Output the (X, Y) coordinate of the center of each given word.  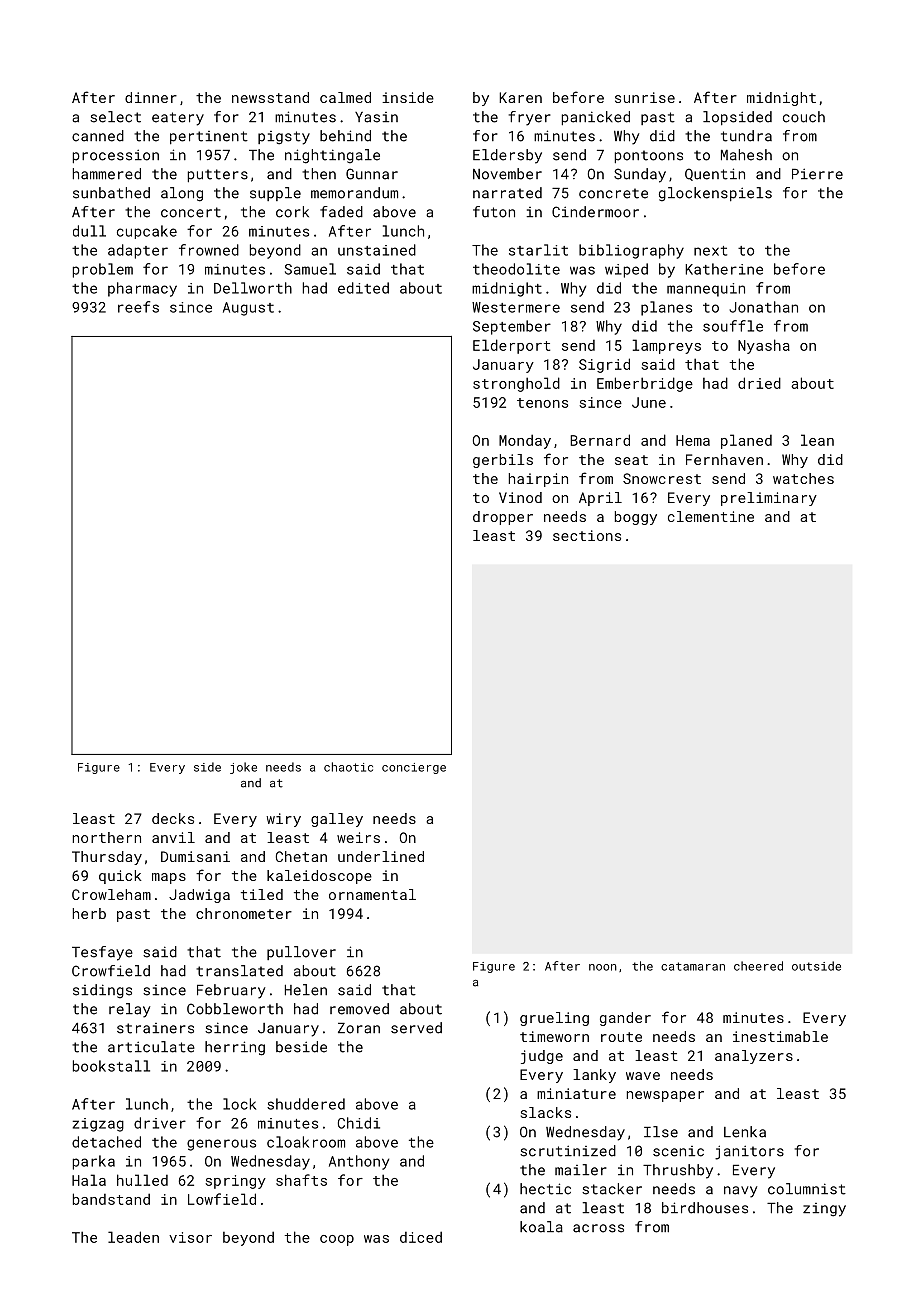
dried (759, 383)
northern (107, 837)
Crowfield (111, 971)
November (507, 174)
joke (243, 768)
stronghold (516, 384)
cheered (758, 966)
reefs (138, 307)
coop (337, 1240)
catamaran (693, 966)
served (416, 1028)
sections (587, 535)
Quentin (715, 174)
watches (803, 478)
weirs (358, 837)
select (115, 117)
